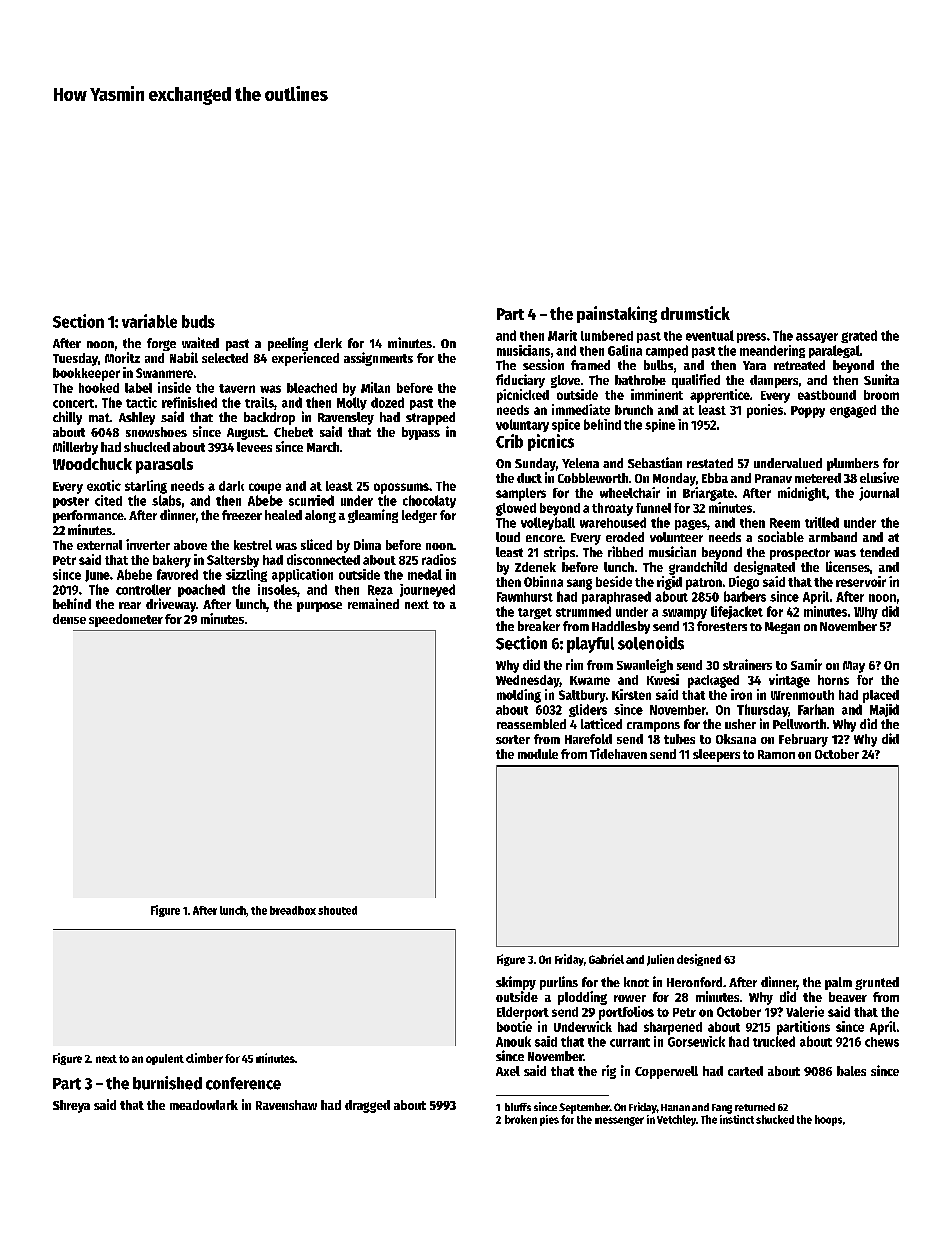  What do you see at coordinates (660, 425) in the screenshot?
I see `spine` at bounding box center [660, 425].
